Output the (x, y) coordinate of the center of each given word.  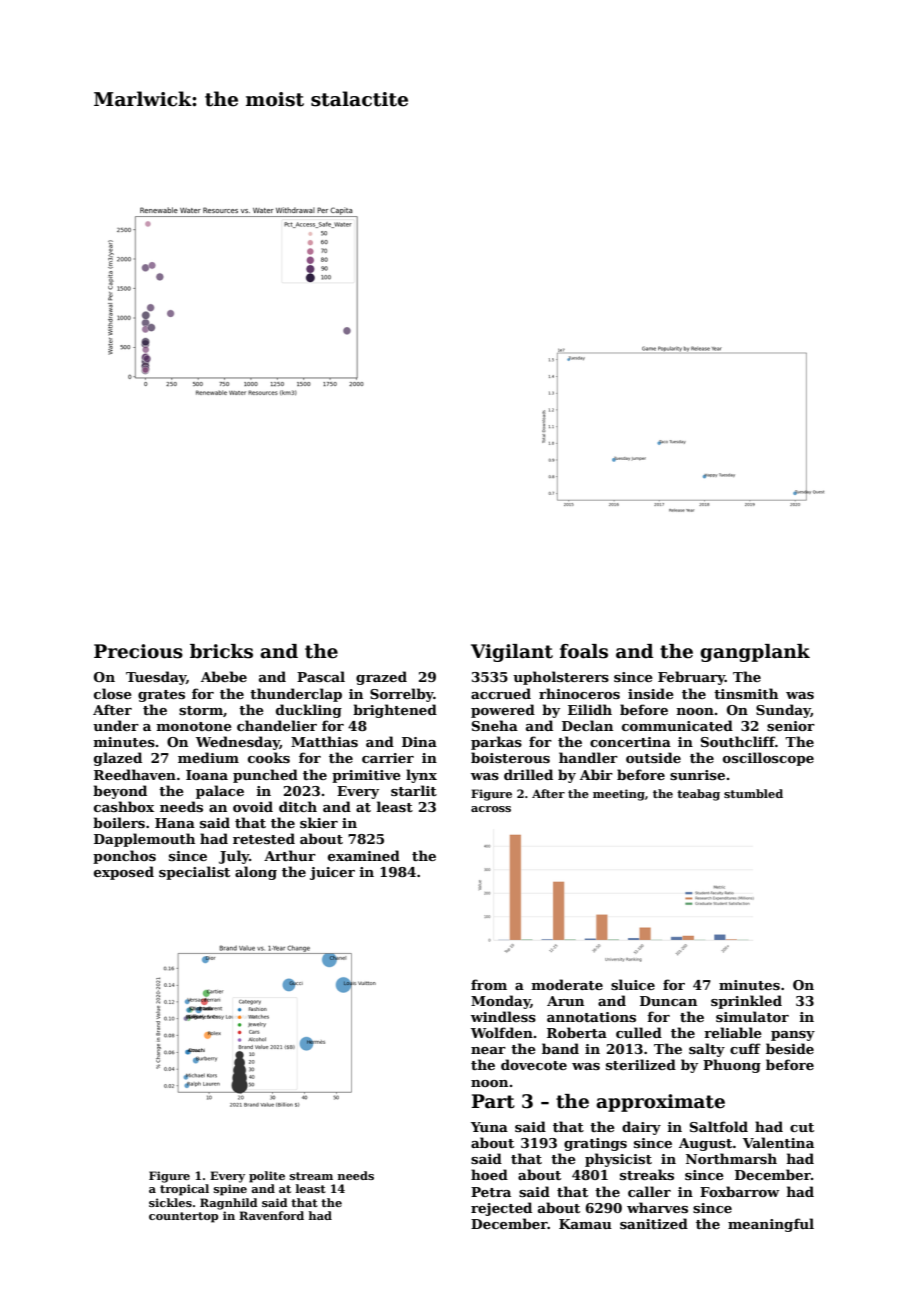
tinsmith (746, 693)
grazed (381, 678)
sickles (170, 1202)
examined (364, 855)
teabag (698, 795)
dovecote (534, 1064)
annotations (591, 1017)
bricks (221, 651)
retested (264, 838)
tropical (184, 1190)
